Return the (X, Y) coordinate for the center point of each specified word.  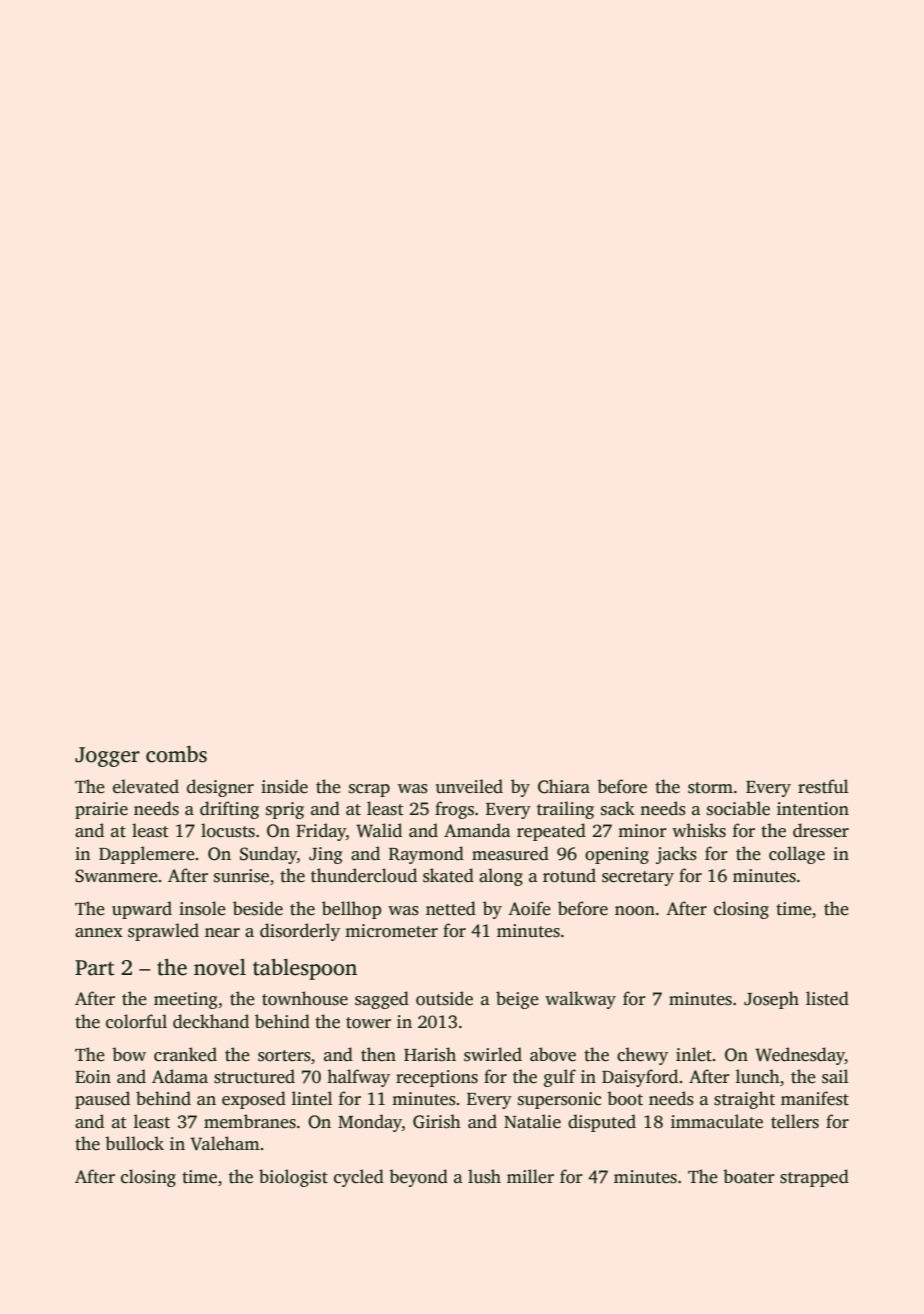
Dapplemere (147, 855)
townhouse (305, 998)
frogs (454, 810)
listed (827, 998)
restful (823, 786)
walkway (580, 1000)
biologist (293, 1178)
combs (176, 754)
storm (710, 788)
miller (530, 1176)
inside (284, 786)
